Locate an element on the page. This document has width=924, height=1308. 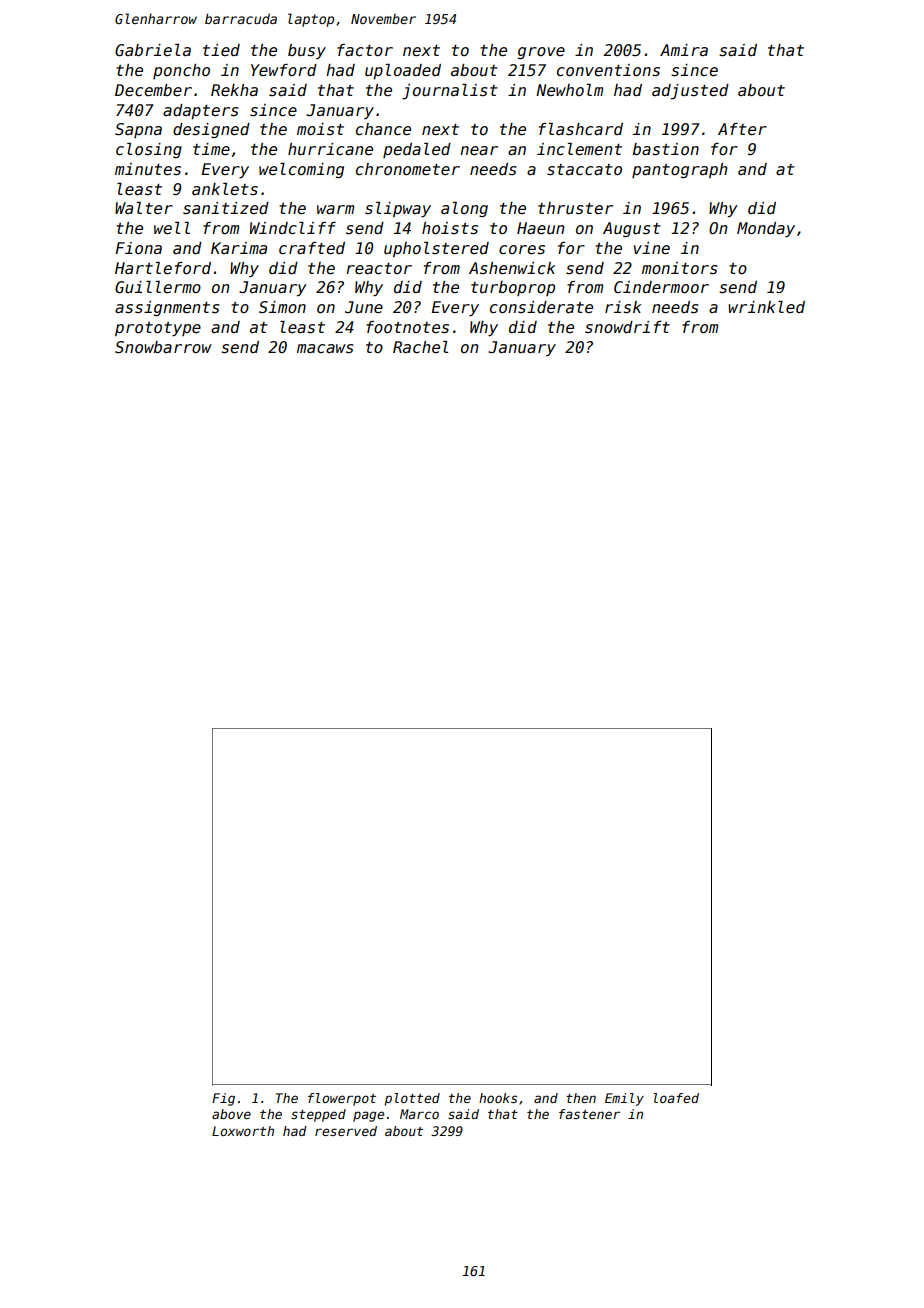
Amira is located at coordinates (684, 50).
